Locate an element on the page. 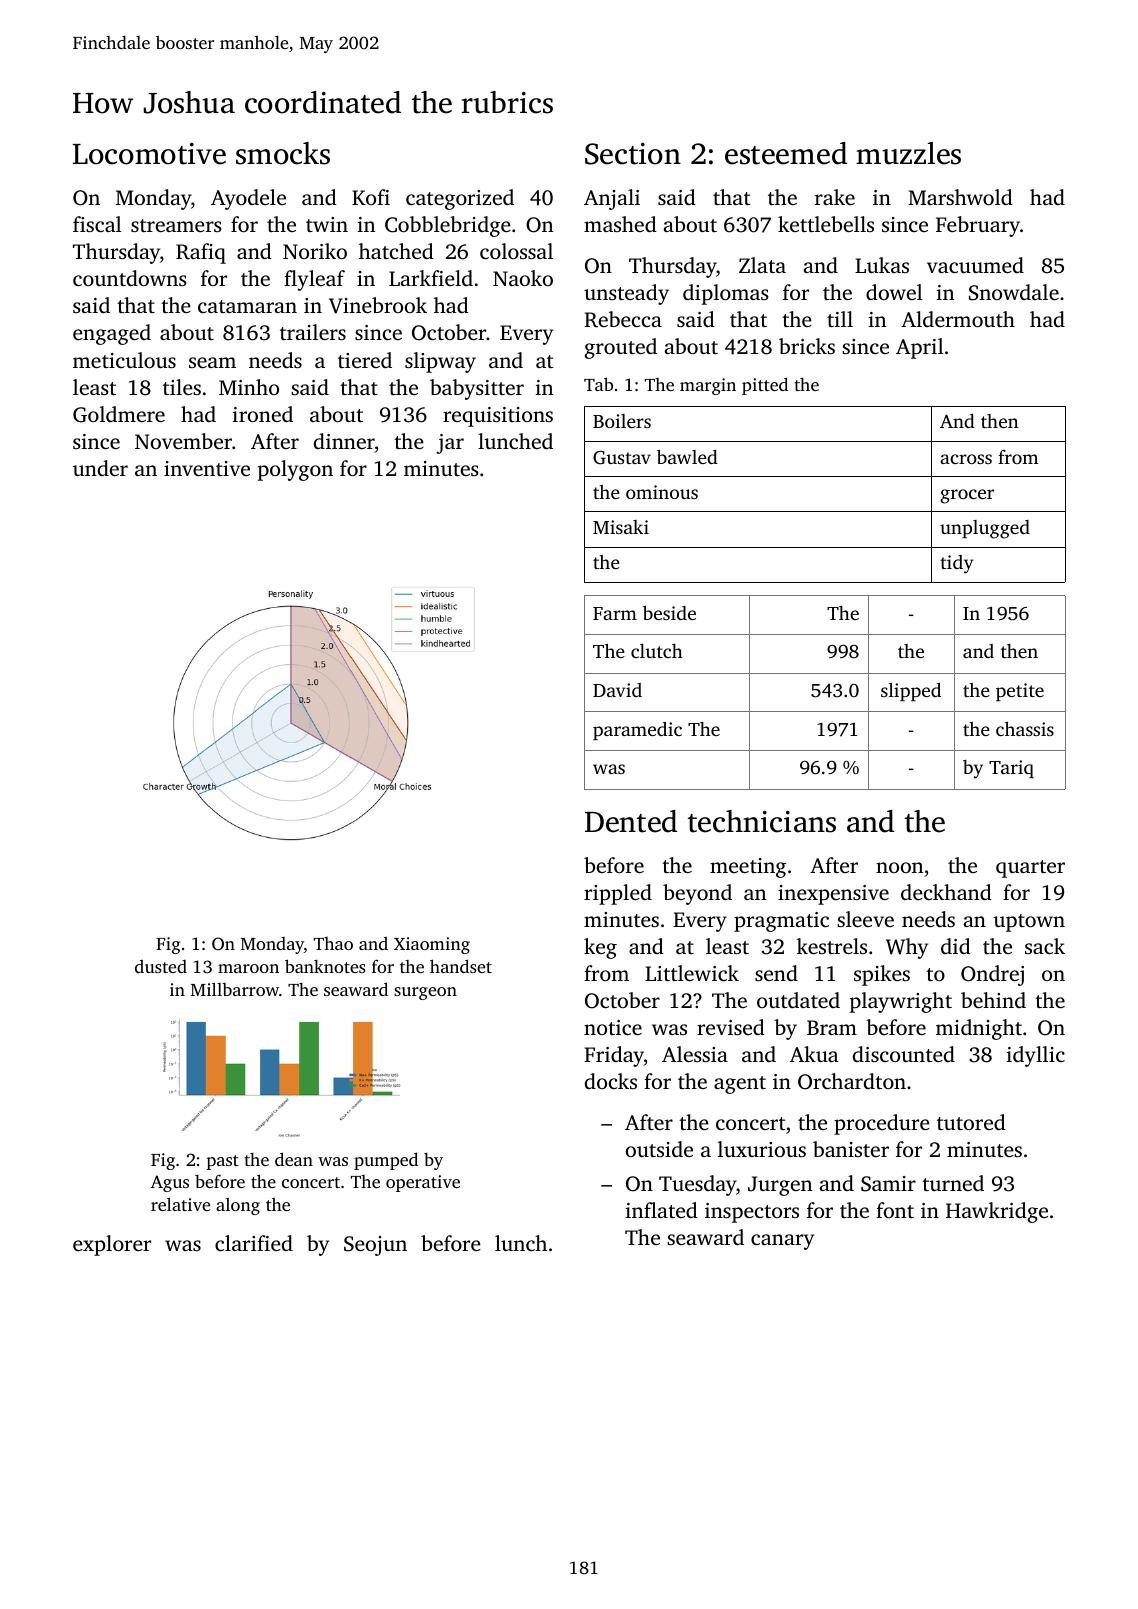 The height and width of the page is (1609, 1138). dusted is located at coordinates (161, 966).
